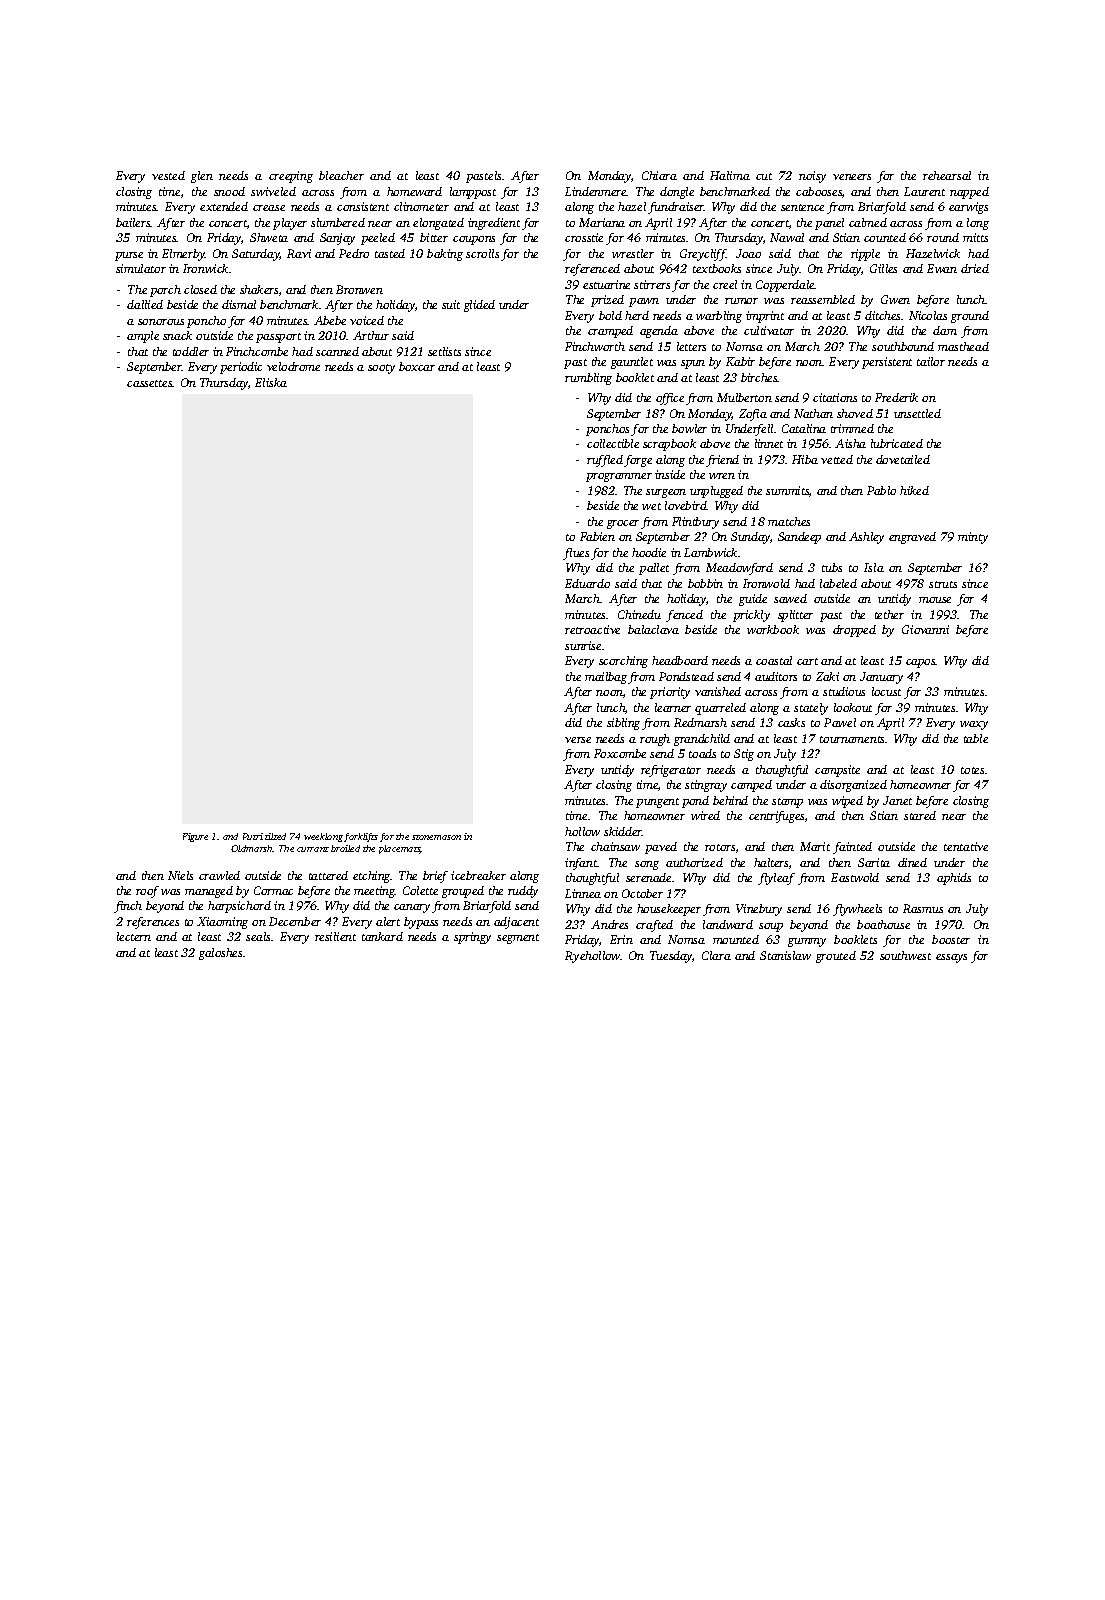 The image size is (1105, 1600). What do you see at coordinates (168, 175) in the screenshot?
I see `vested` at bounding box center [168, 175].
